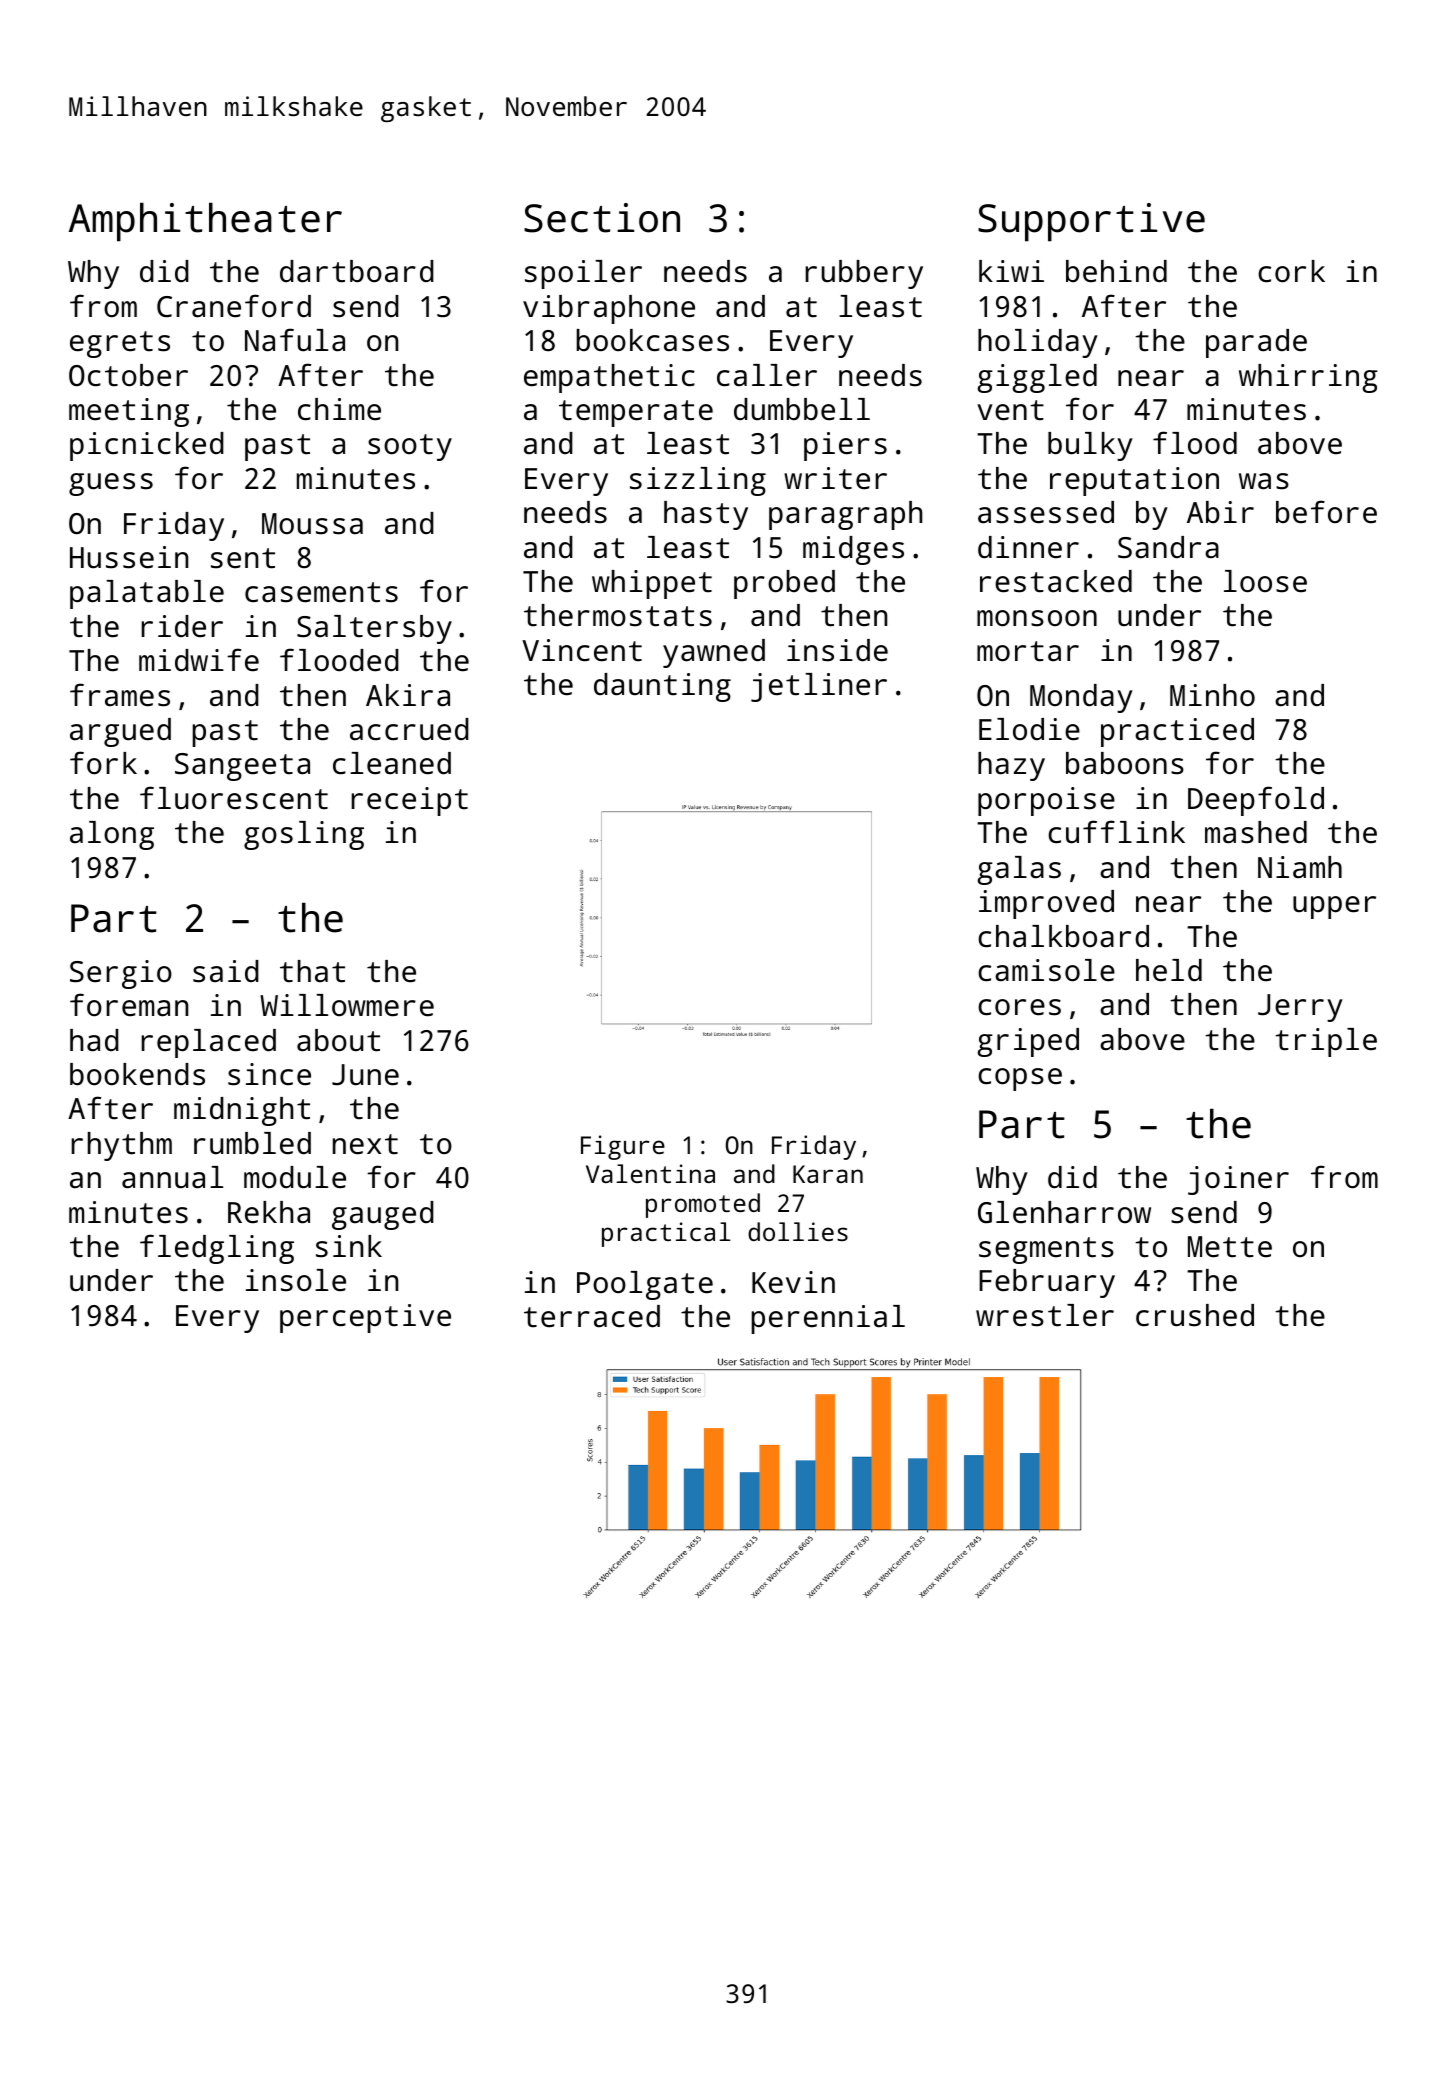  What do you see at coordinates (120, 344) in the screenshot?
I see `egrets` at bounding box center [120, 344].
